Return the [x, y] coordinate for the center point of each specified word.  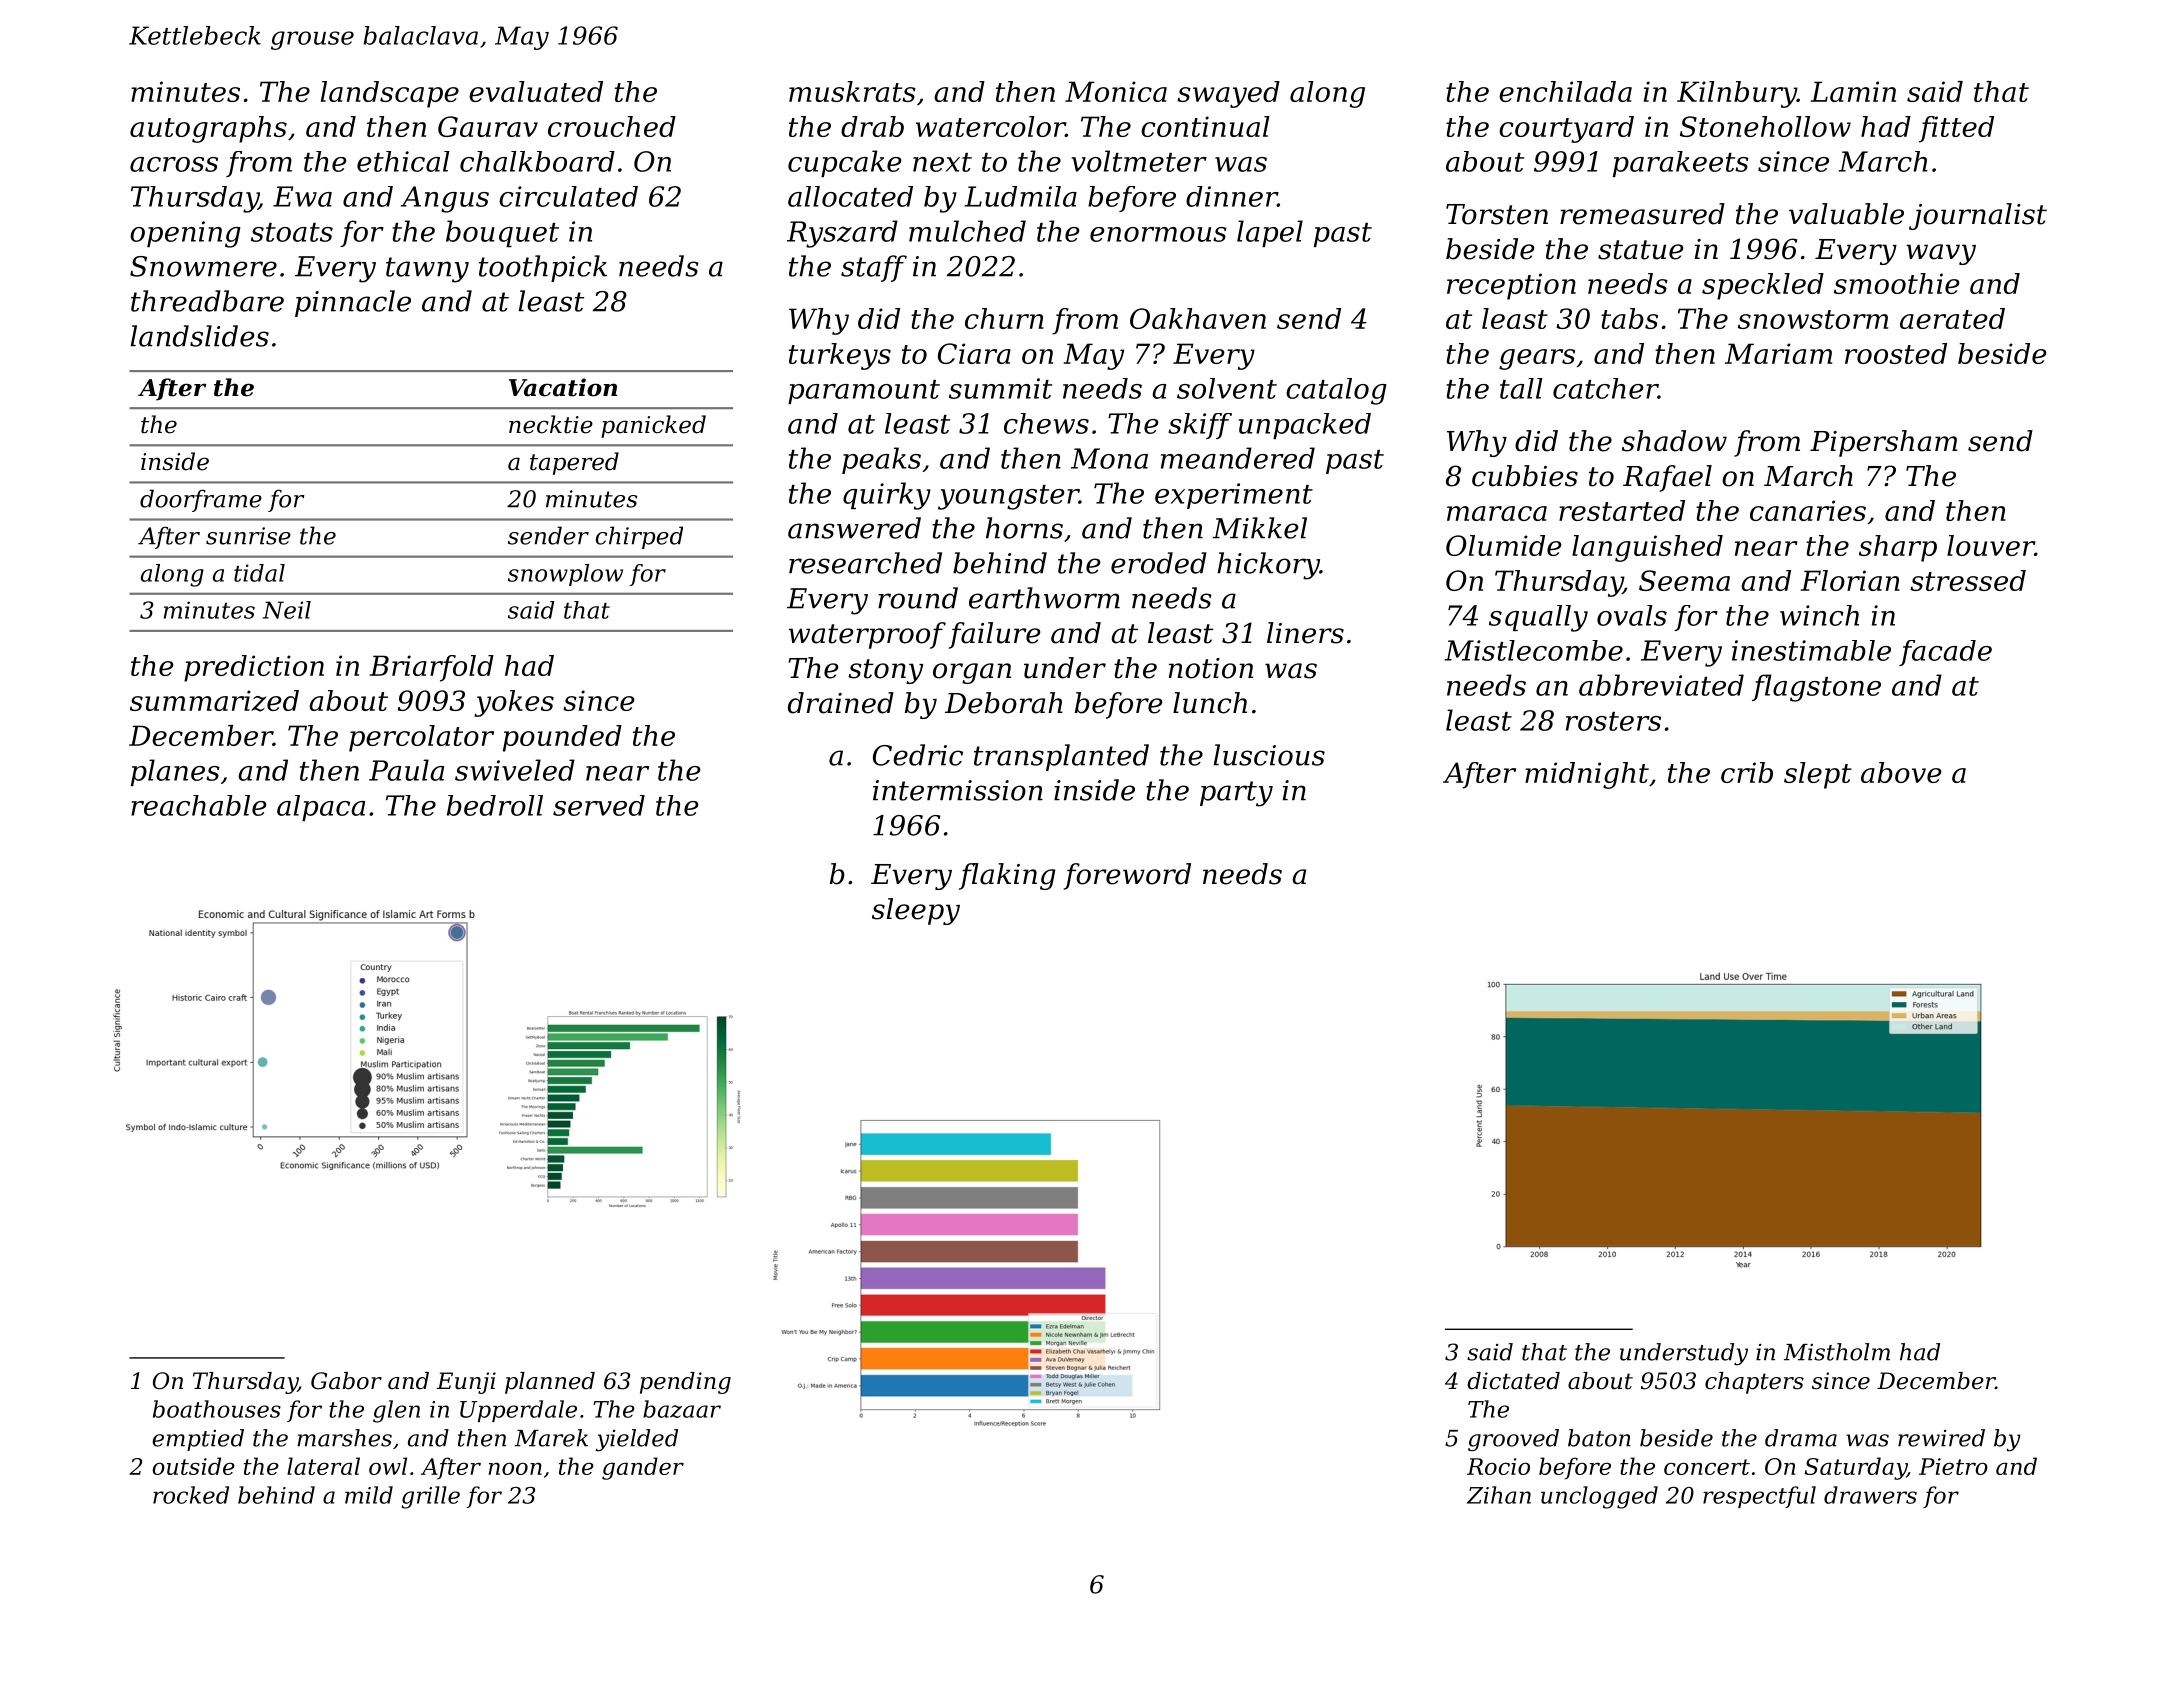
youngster [1008, 497]
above [1901, 772]
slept [1818, 775]
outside [193, 1466]
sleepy [916, 911]
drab [872, 126]
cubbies [1525, 476]
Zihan [1499, 1495]
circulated [568, 196]
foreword [1127, 876]
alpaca [321, 808]
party [1236, 794]
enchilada [1565, 91]
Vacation [563, 387]
